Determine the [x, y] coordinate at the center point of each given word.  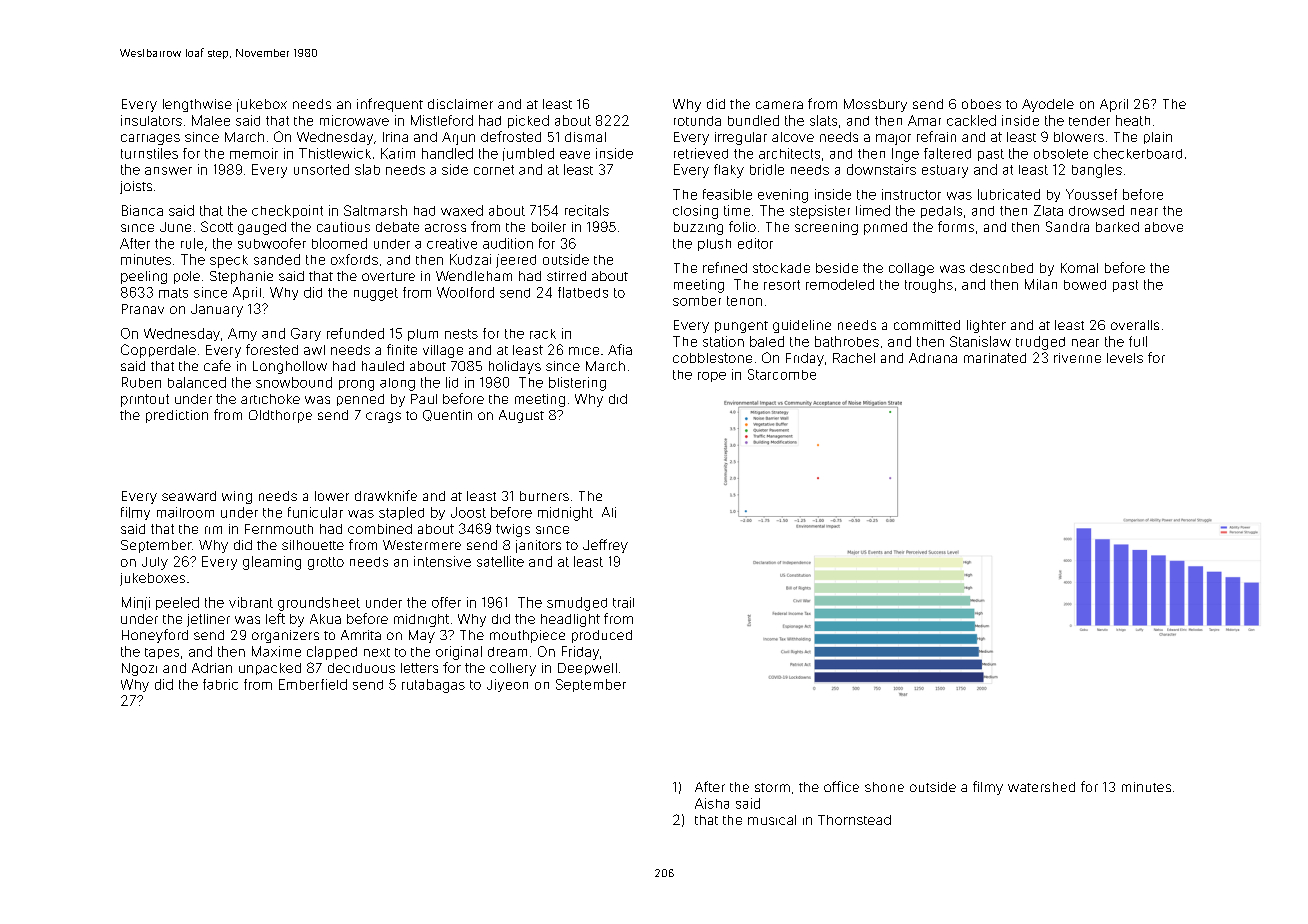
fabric [220, 684]
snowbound [294, 382]
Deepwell [587, 669]
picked [528, 121]
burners [544, 496]
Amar [924, 120]
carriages [150, 139]
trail [623, 602]
